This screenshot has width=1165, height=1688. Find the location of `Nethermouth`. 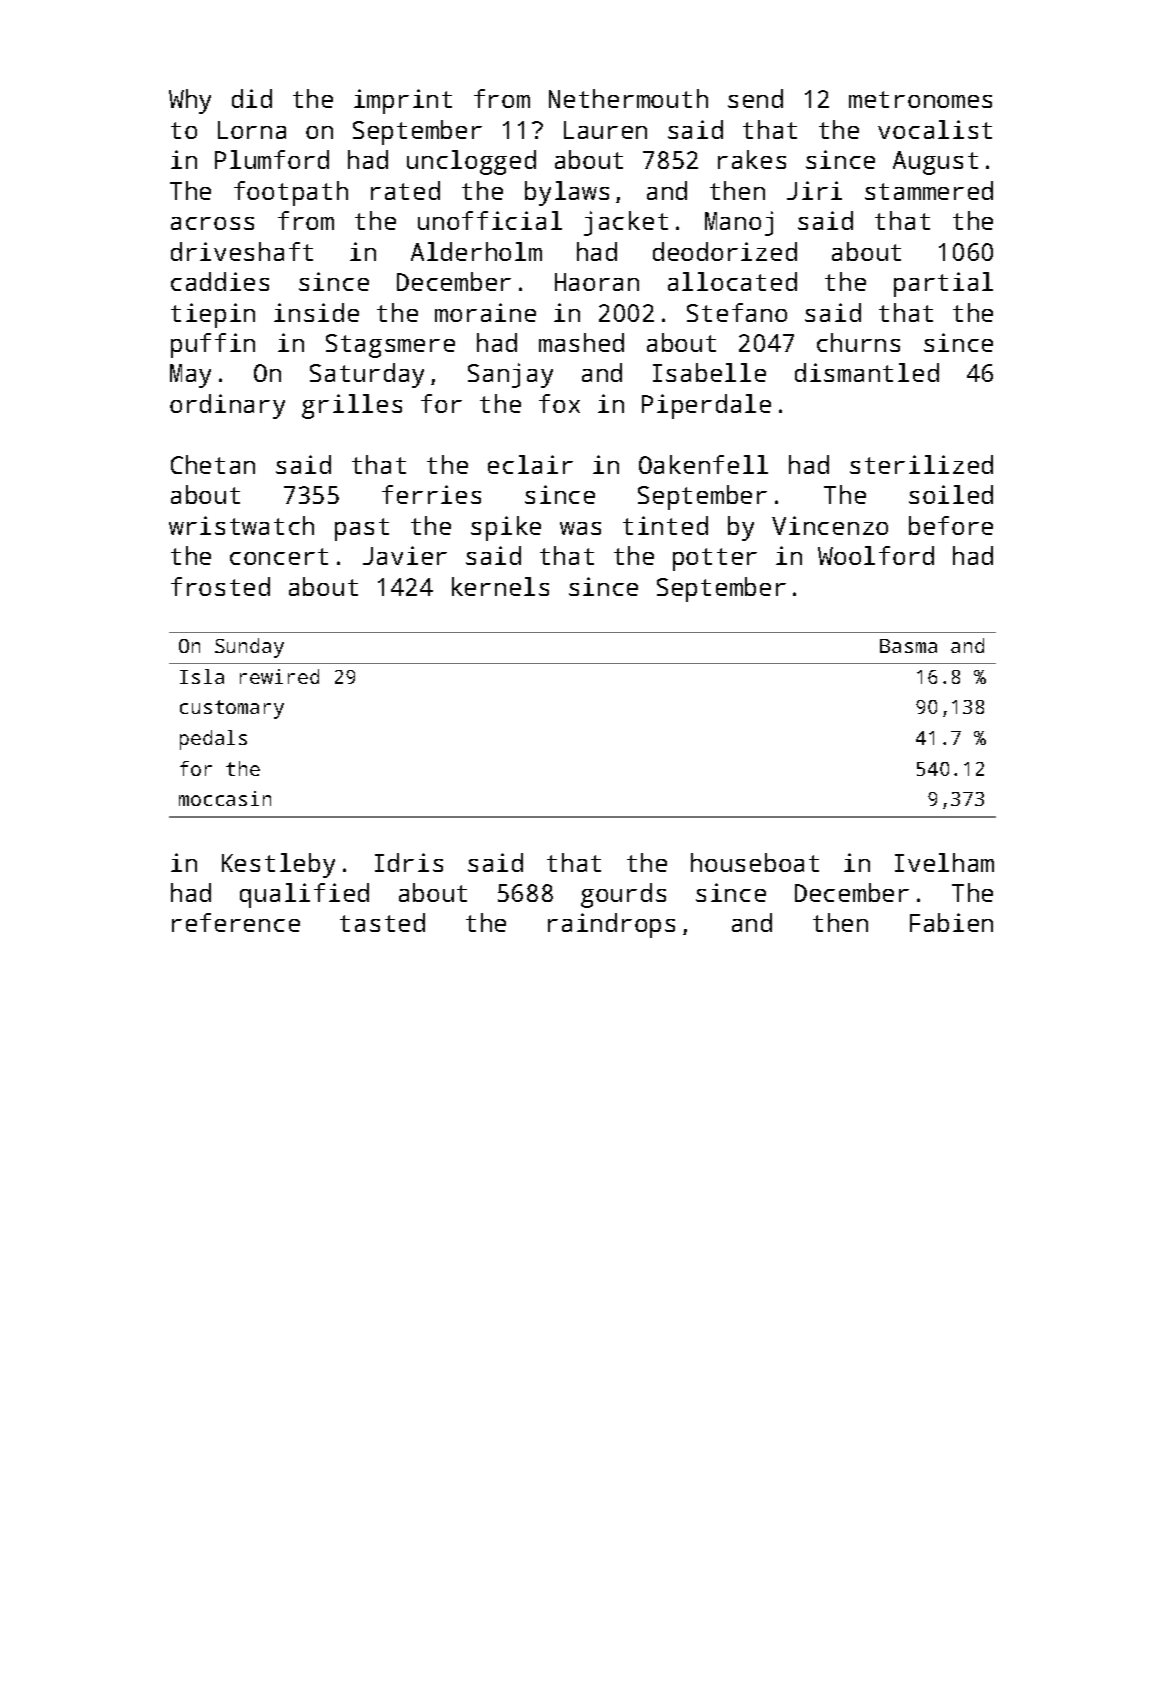

Nethermouth is located at coordinates (628, 98).
